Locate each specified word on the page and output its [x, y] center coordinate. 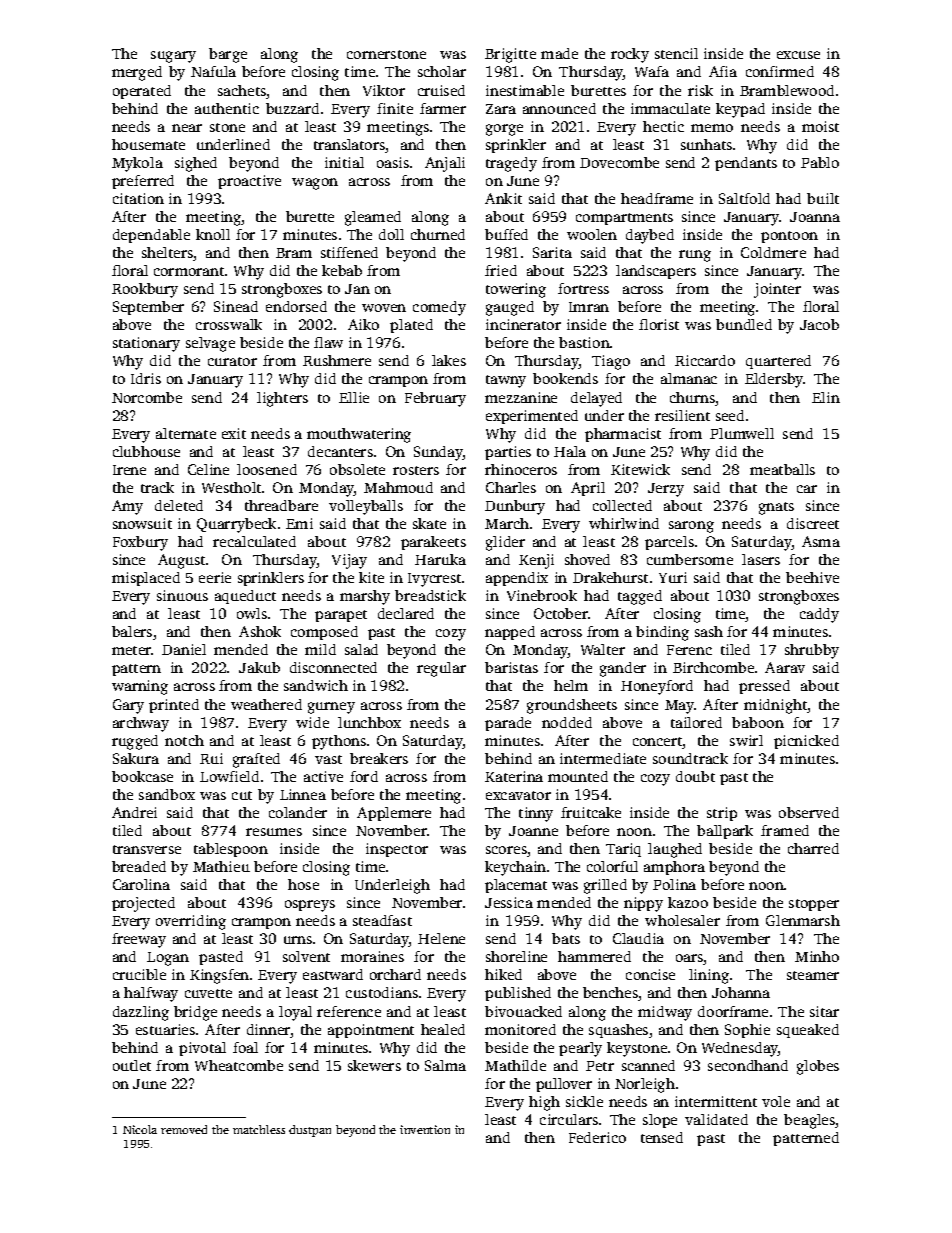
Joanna [815, 217]
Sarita [552, 252]
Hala [570, 451]
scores [506, 850]
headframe [657, 198]
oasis [393, 162]
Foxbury [140, 543]
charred [813, 848]
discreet [813, 523]
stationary [146, 344]
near [187, 128]
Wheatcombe [239, 1065]
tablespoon [231, 850]
